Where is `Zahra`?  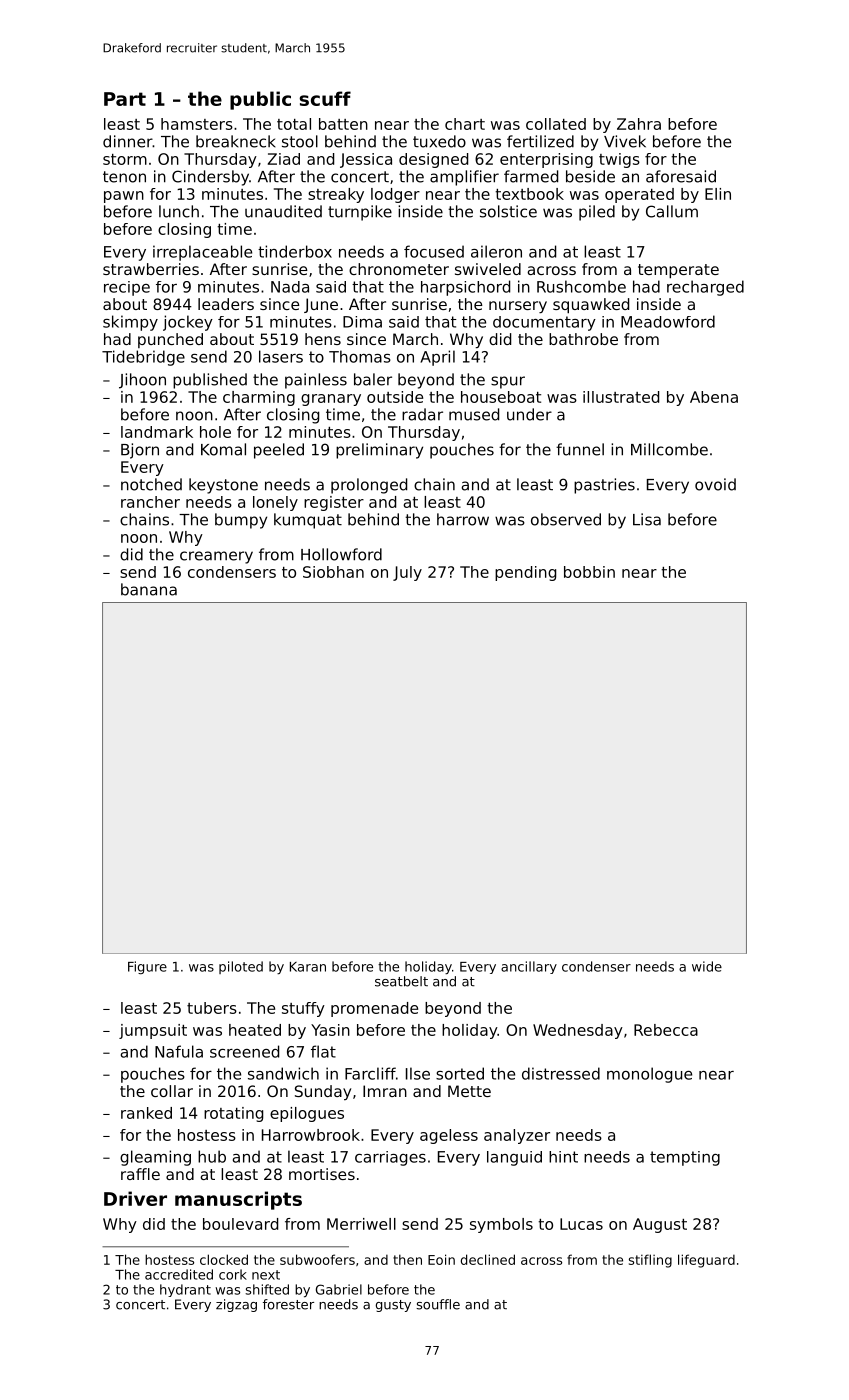
Zahra is located at coordinates (639, 124).
